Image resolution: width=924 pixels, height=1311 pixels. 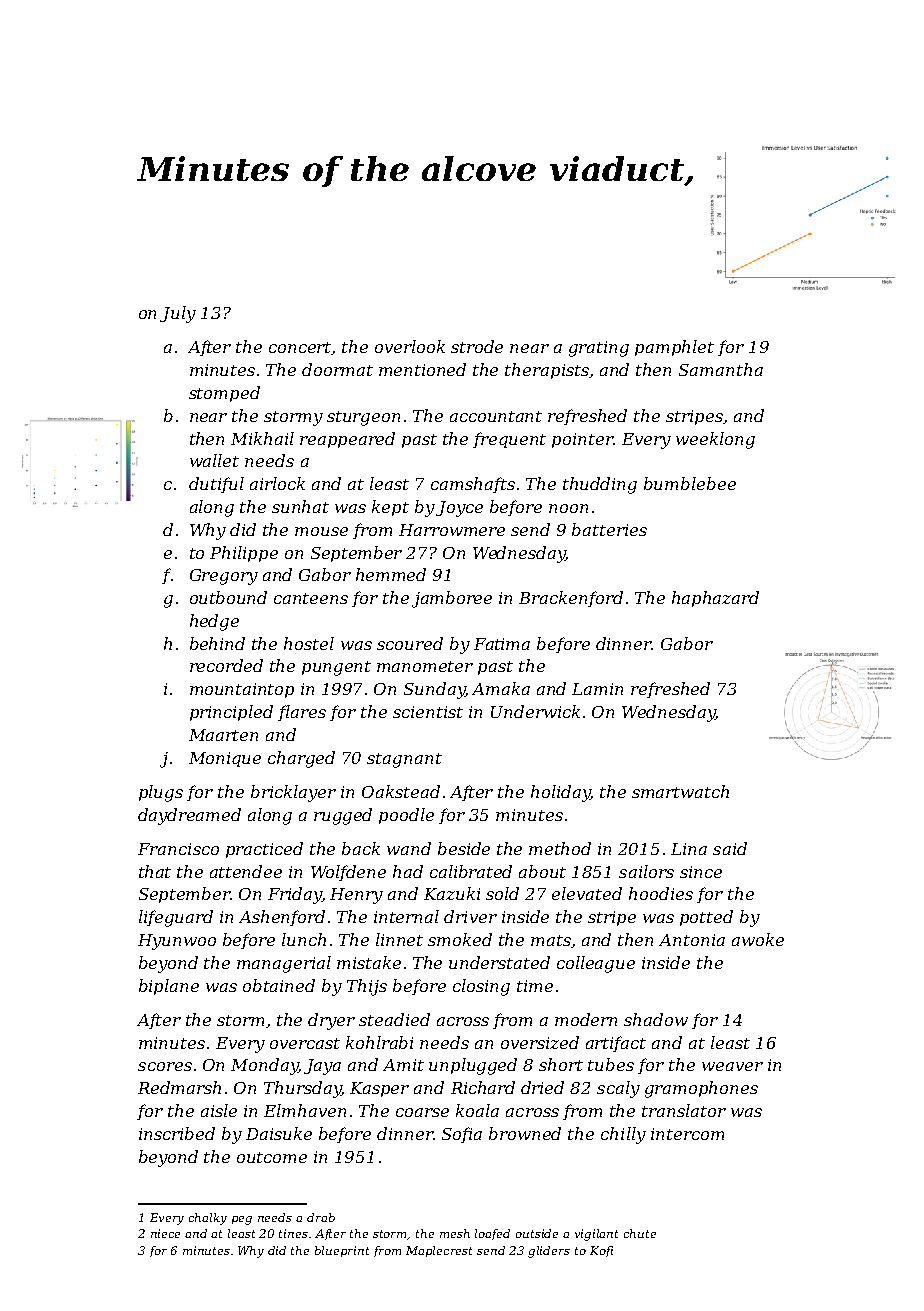 I want to click on weeklong, so click(x=715, y=440).
